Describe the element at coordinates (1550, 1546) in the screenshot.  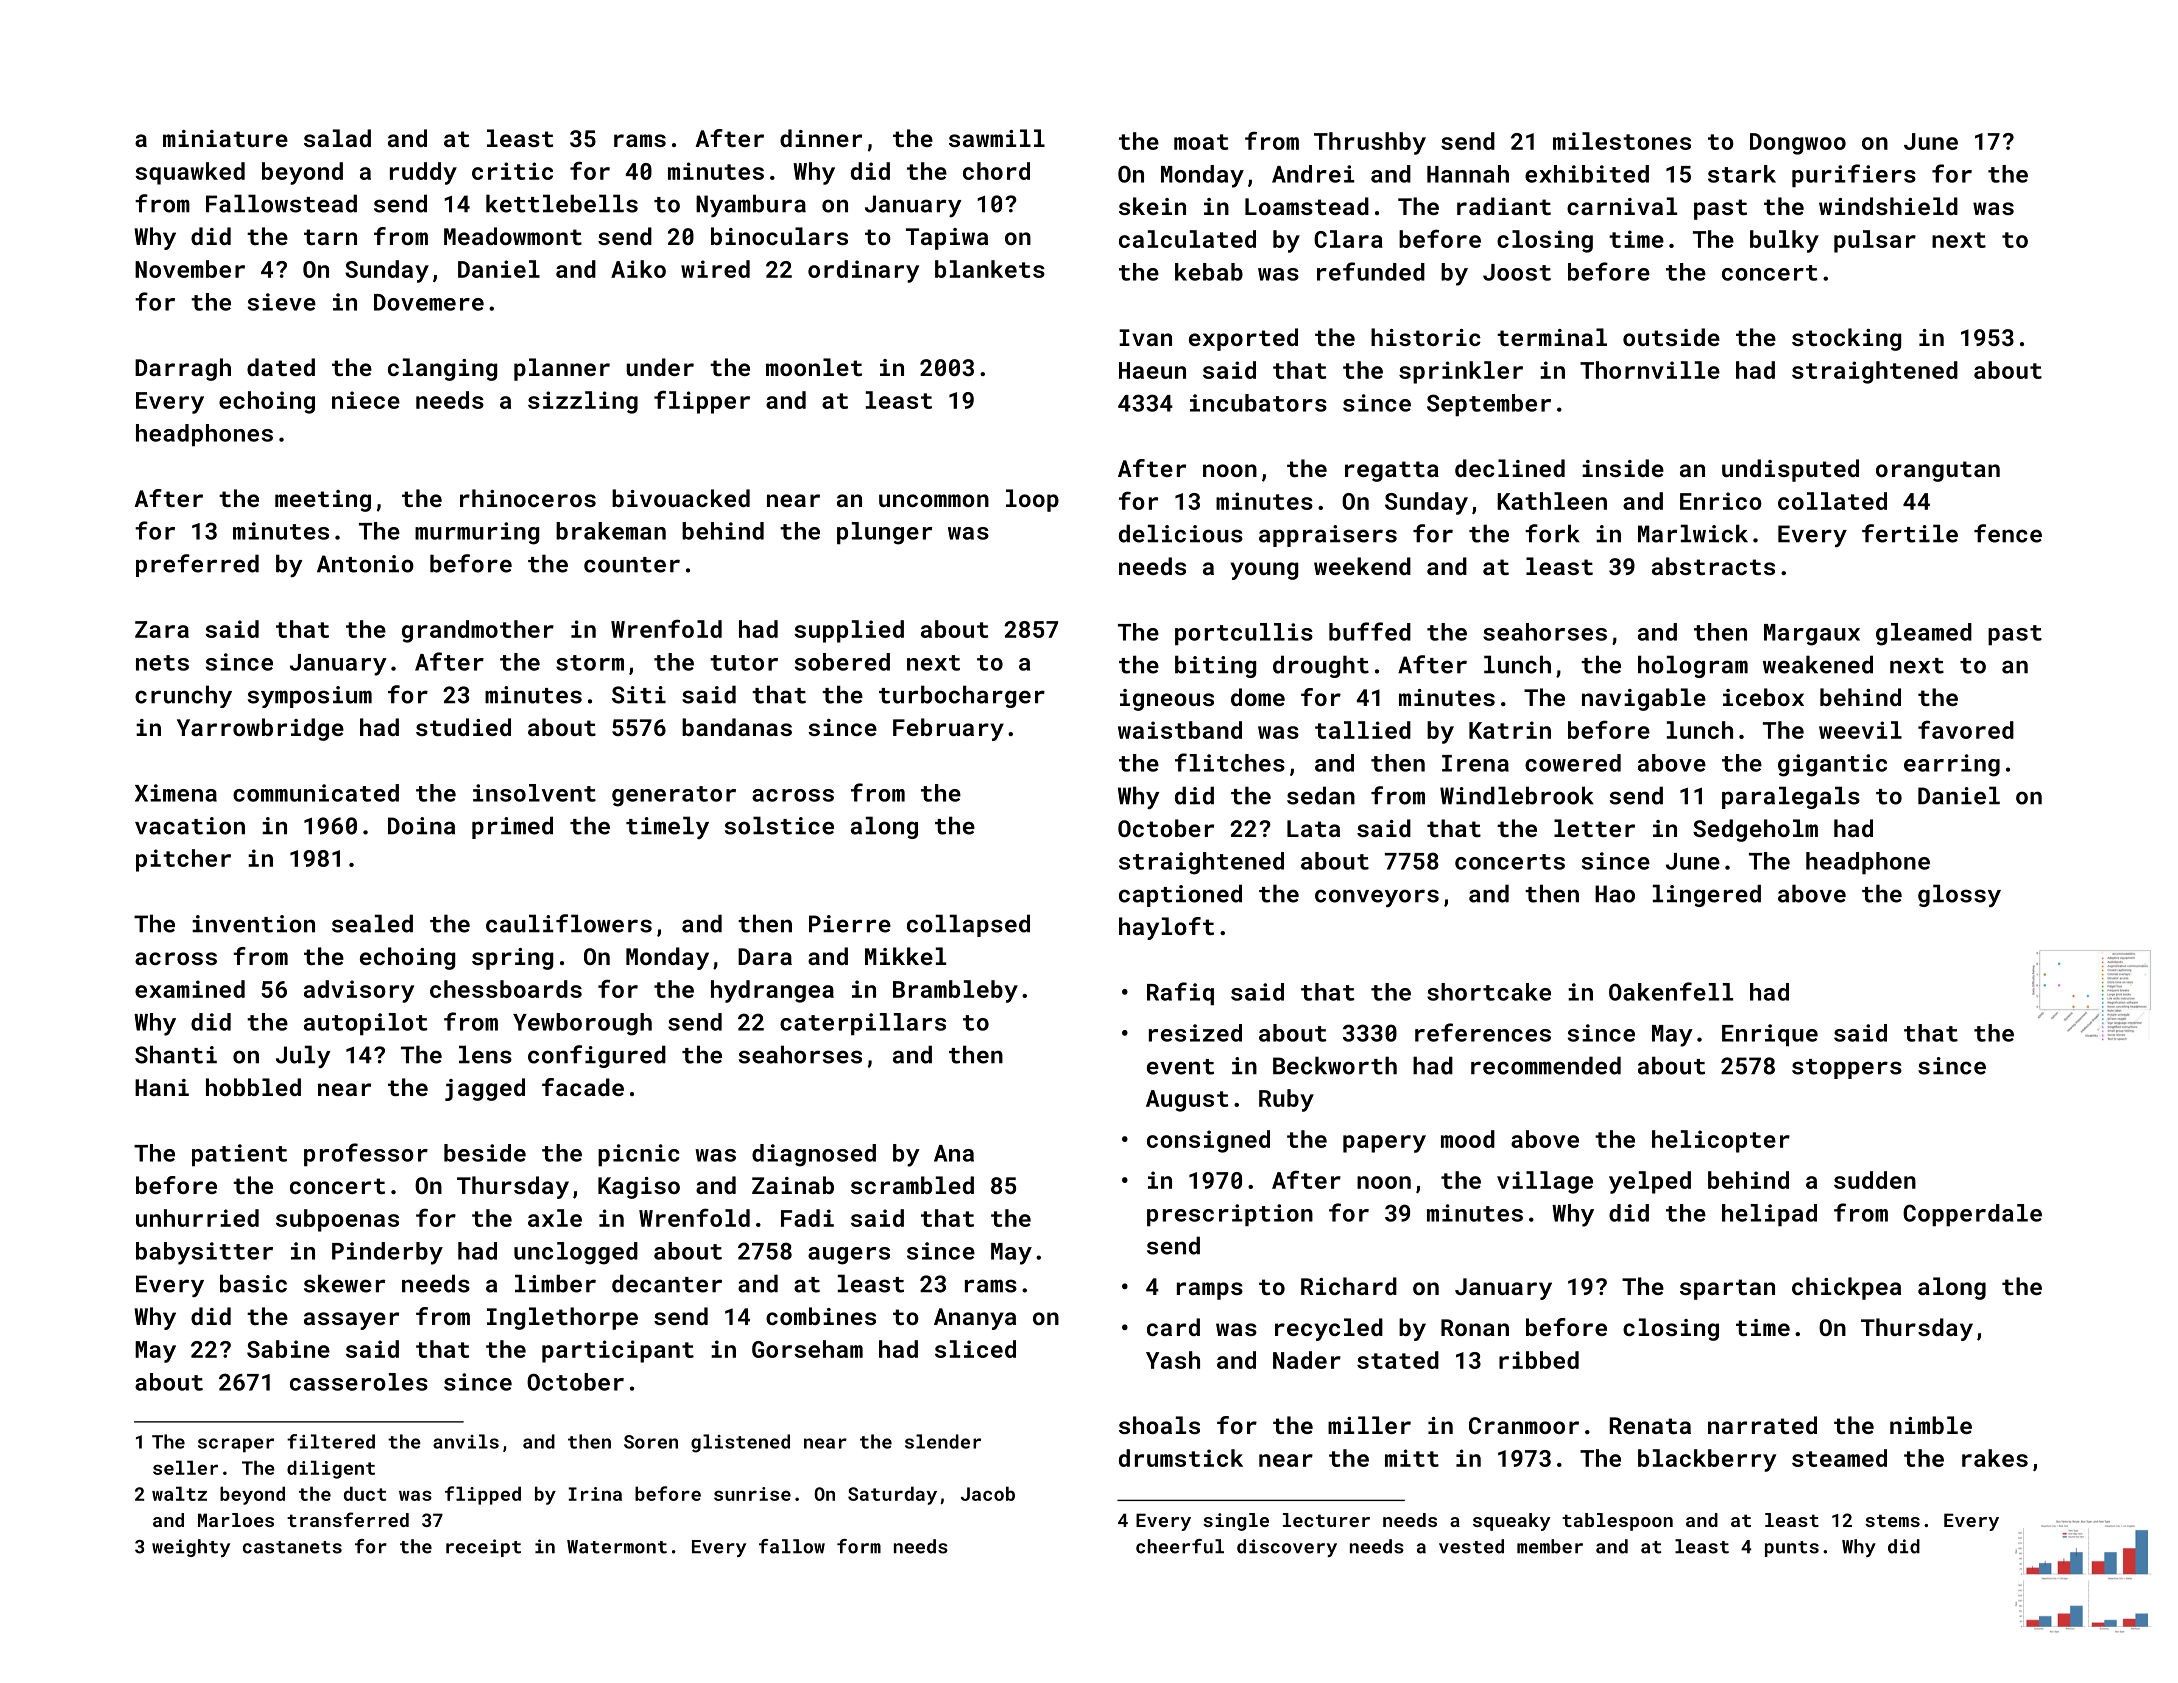
I see `member` at that location.
